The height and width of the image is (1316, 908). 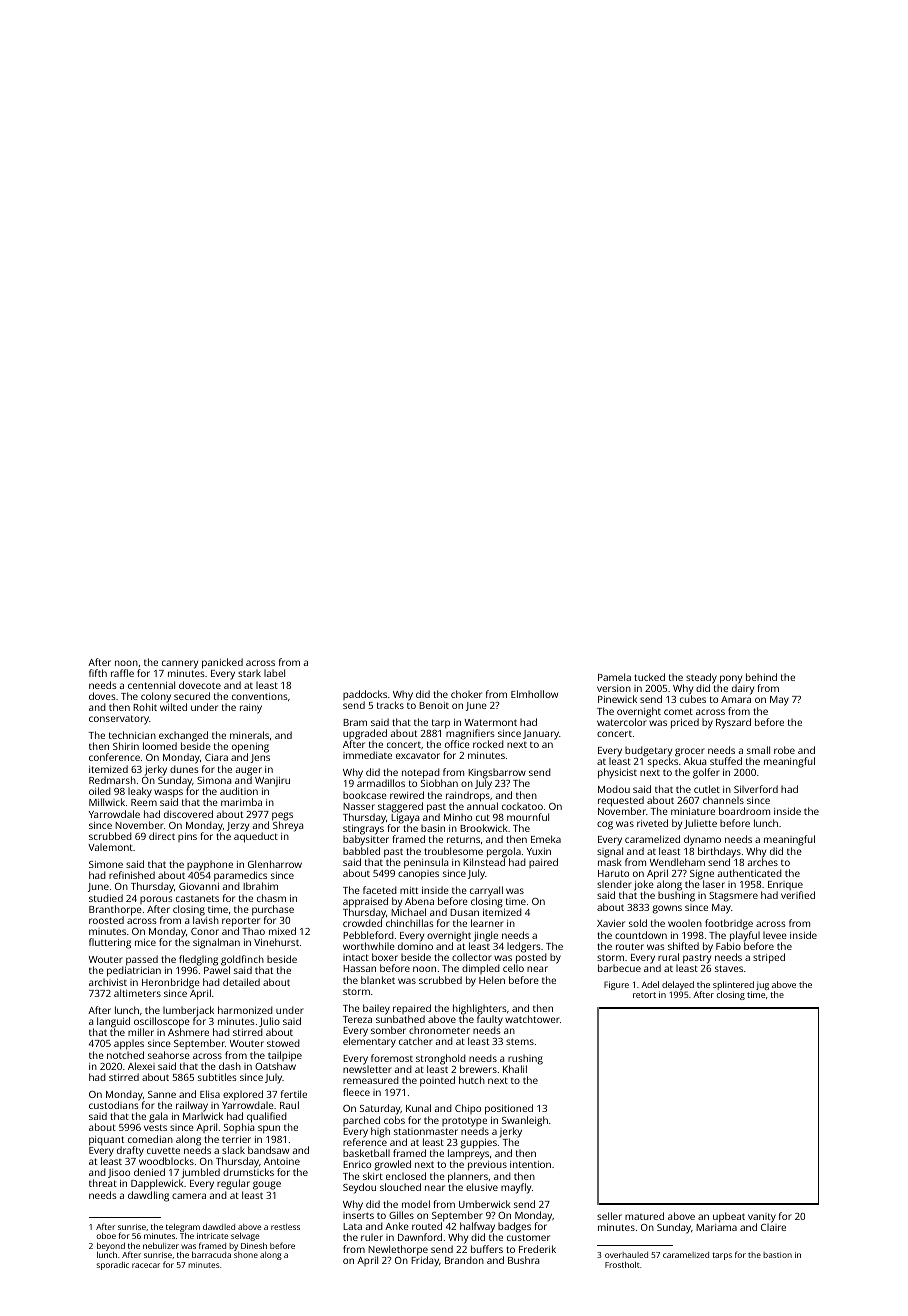 I want to click on archivist, so click(x=108, y=982).
